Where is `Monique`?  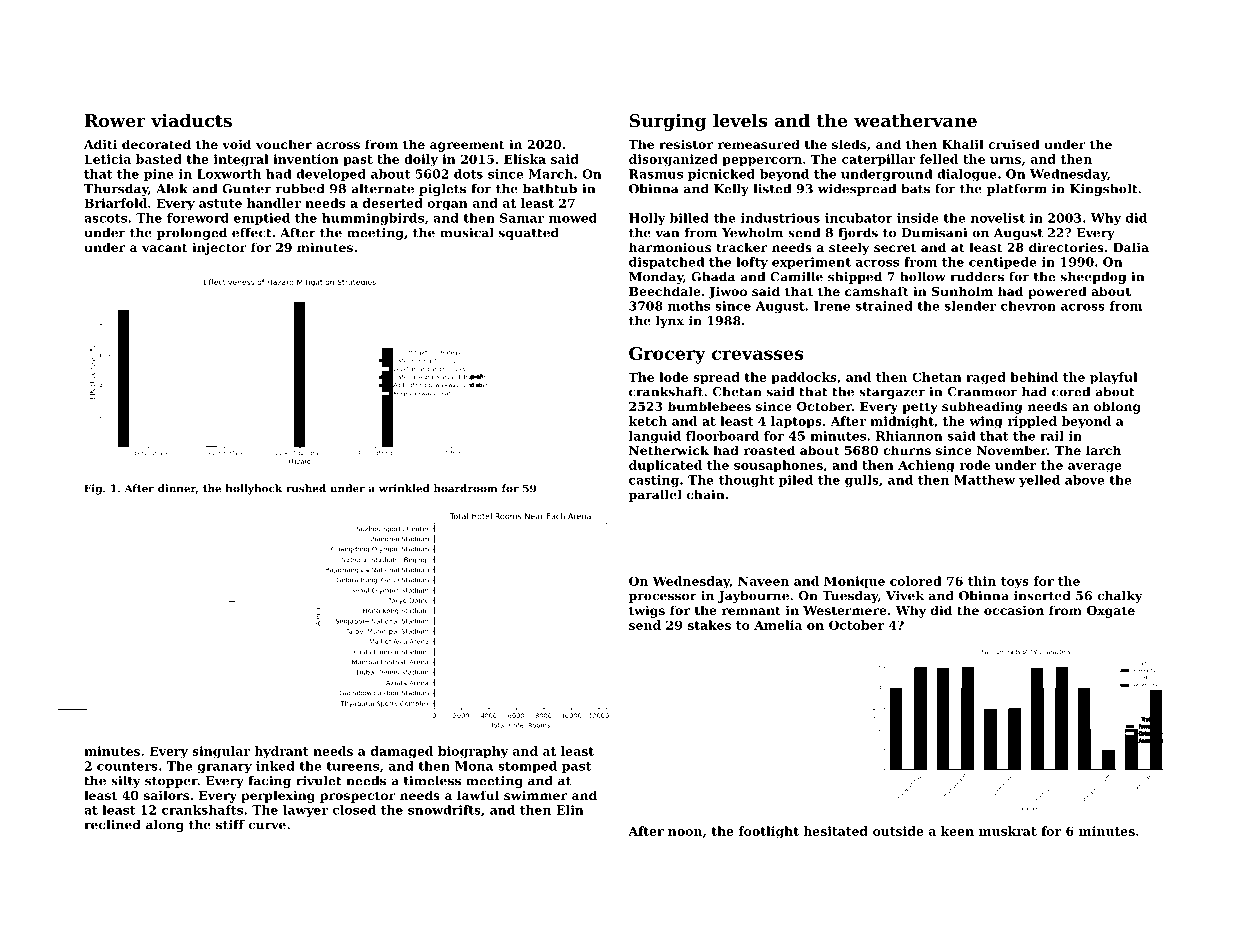
Monique is located at coordinates (854, 582).
